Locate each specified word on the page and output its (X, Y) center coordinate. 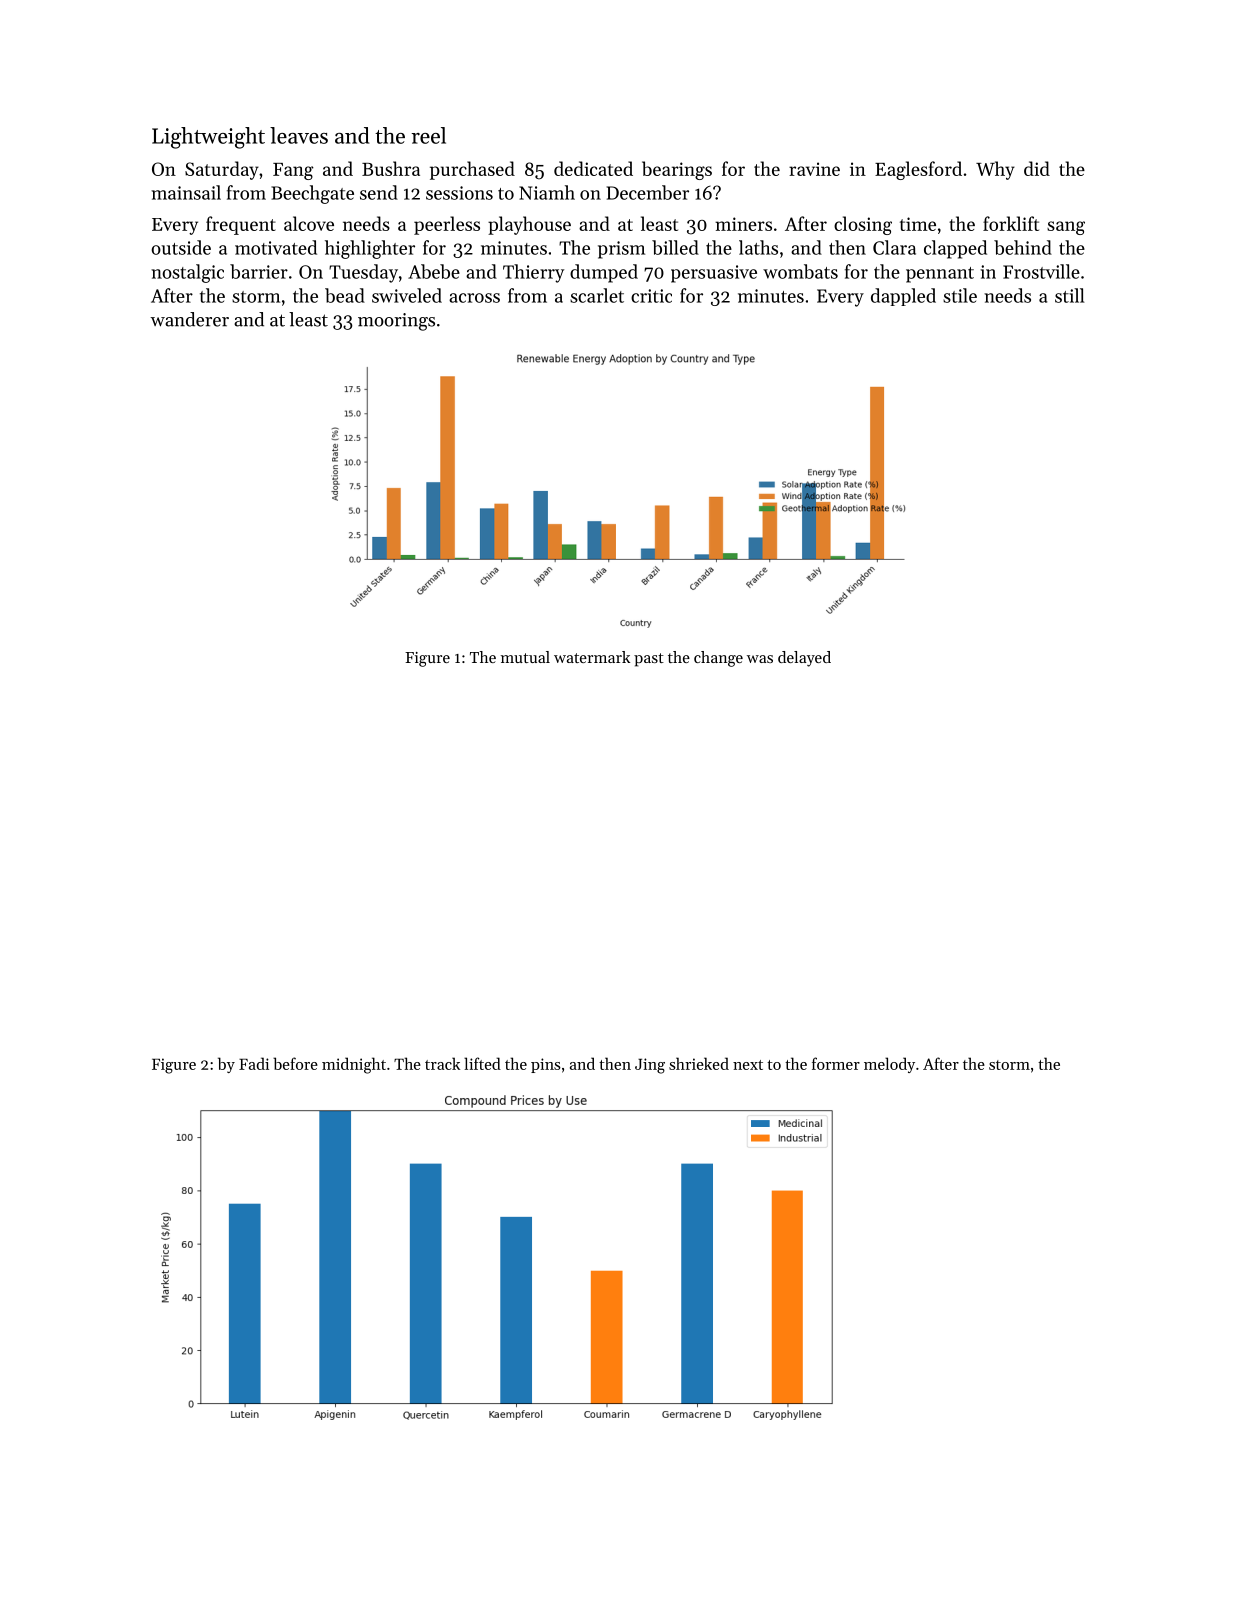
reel (429, 135)
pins (546, 1065)
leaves (299, 135)
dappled (903, 297)
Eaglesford (918, 170)
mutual (525, 657)
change (718, 659)
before (295, 1063)
